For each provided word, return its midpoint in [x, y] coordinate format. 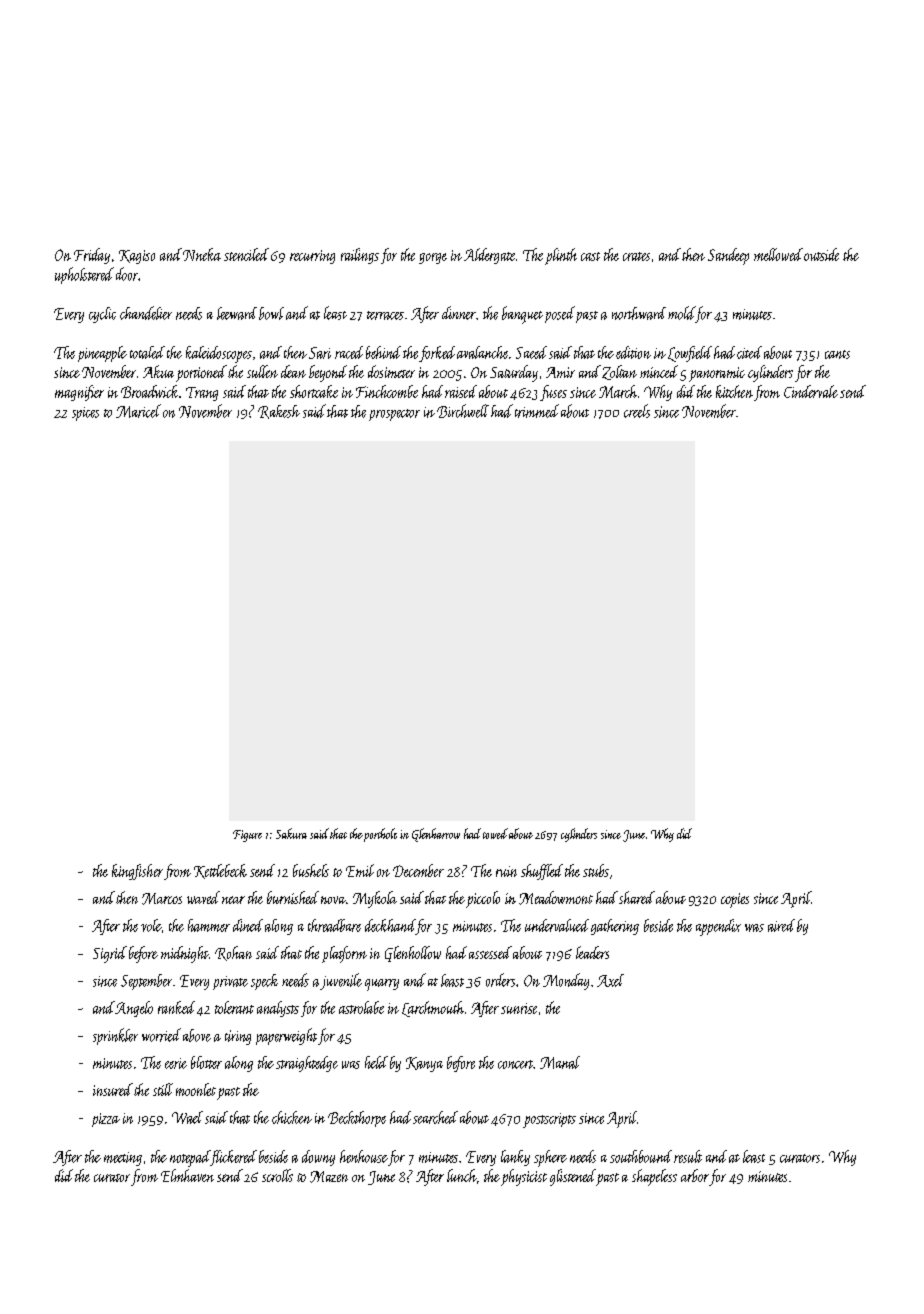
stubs [596, 870]
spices [85, 414]
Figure [247, 836]
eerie [176, 1063]
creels [637, 411]
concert [515, 1064]
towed [495, 833]
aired [781, 925]
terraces [385, 315]
